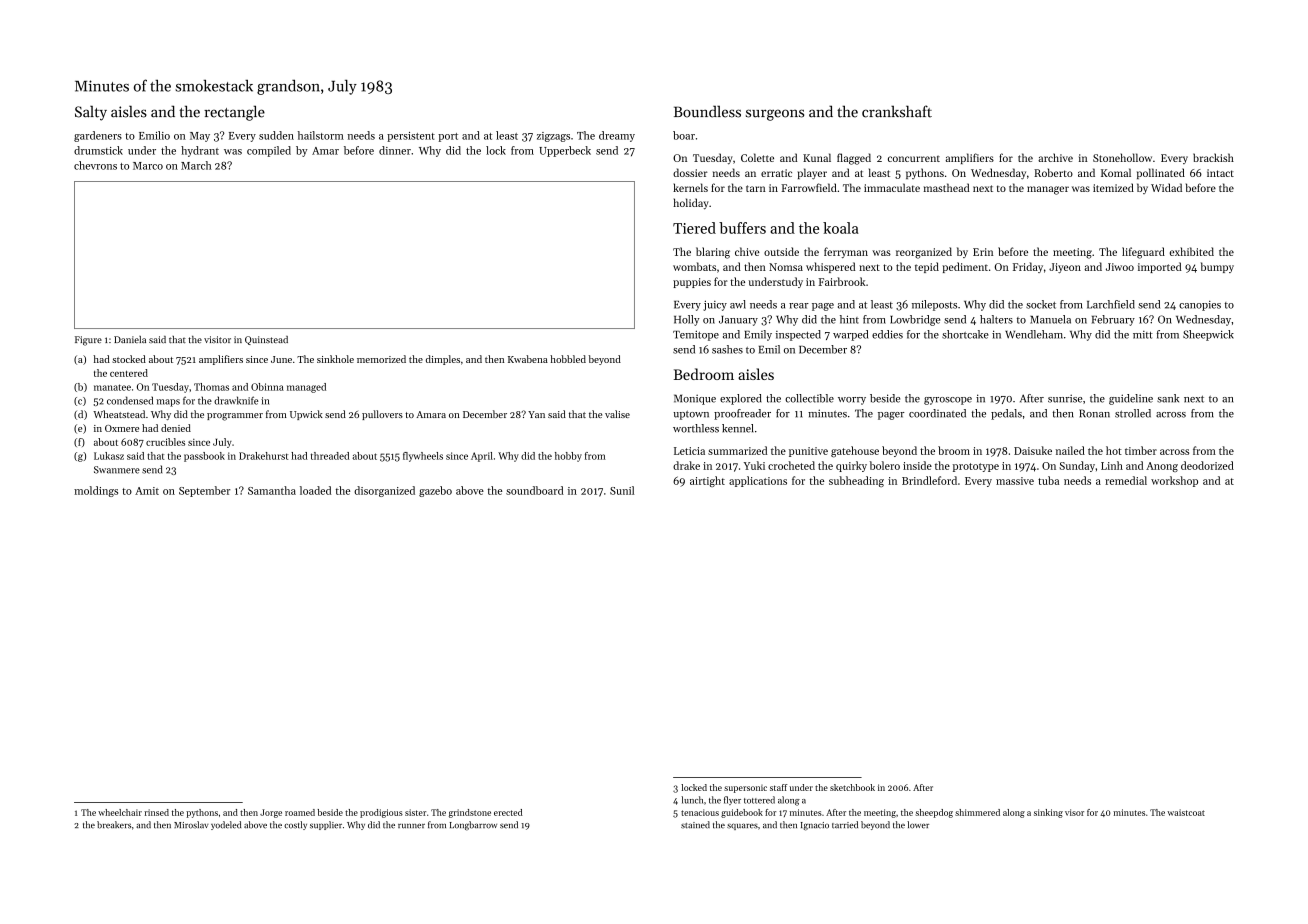 This screenshot has height=924, width=1308. Describe the element at coordinates (204, 491) in the screenshot. I see `September` at that location.
